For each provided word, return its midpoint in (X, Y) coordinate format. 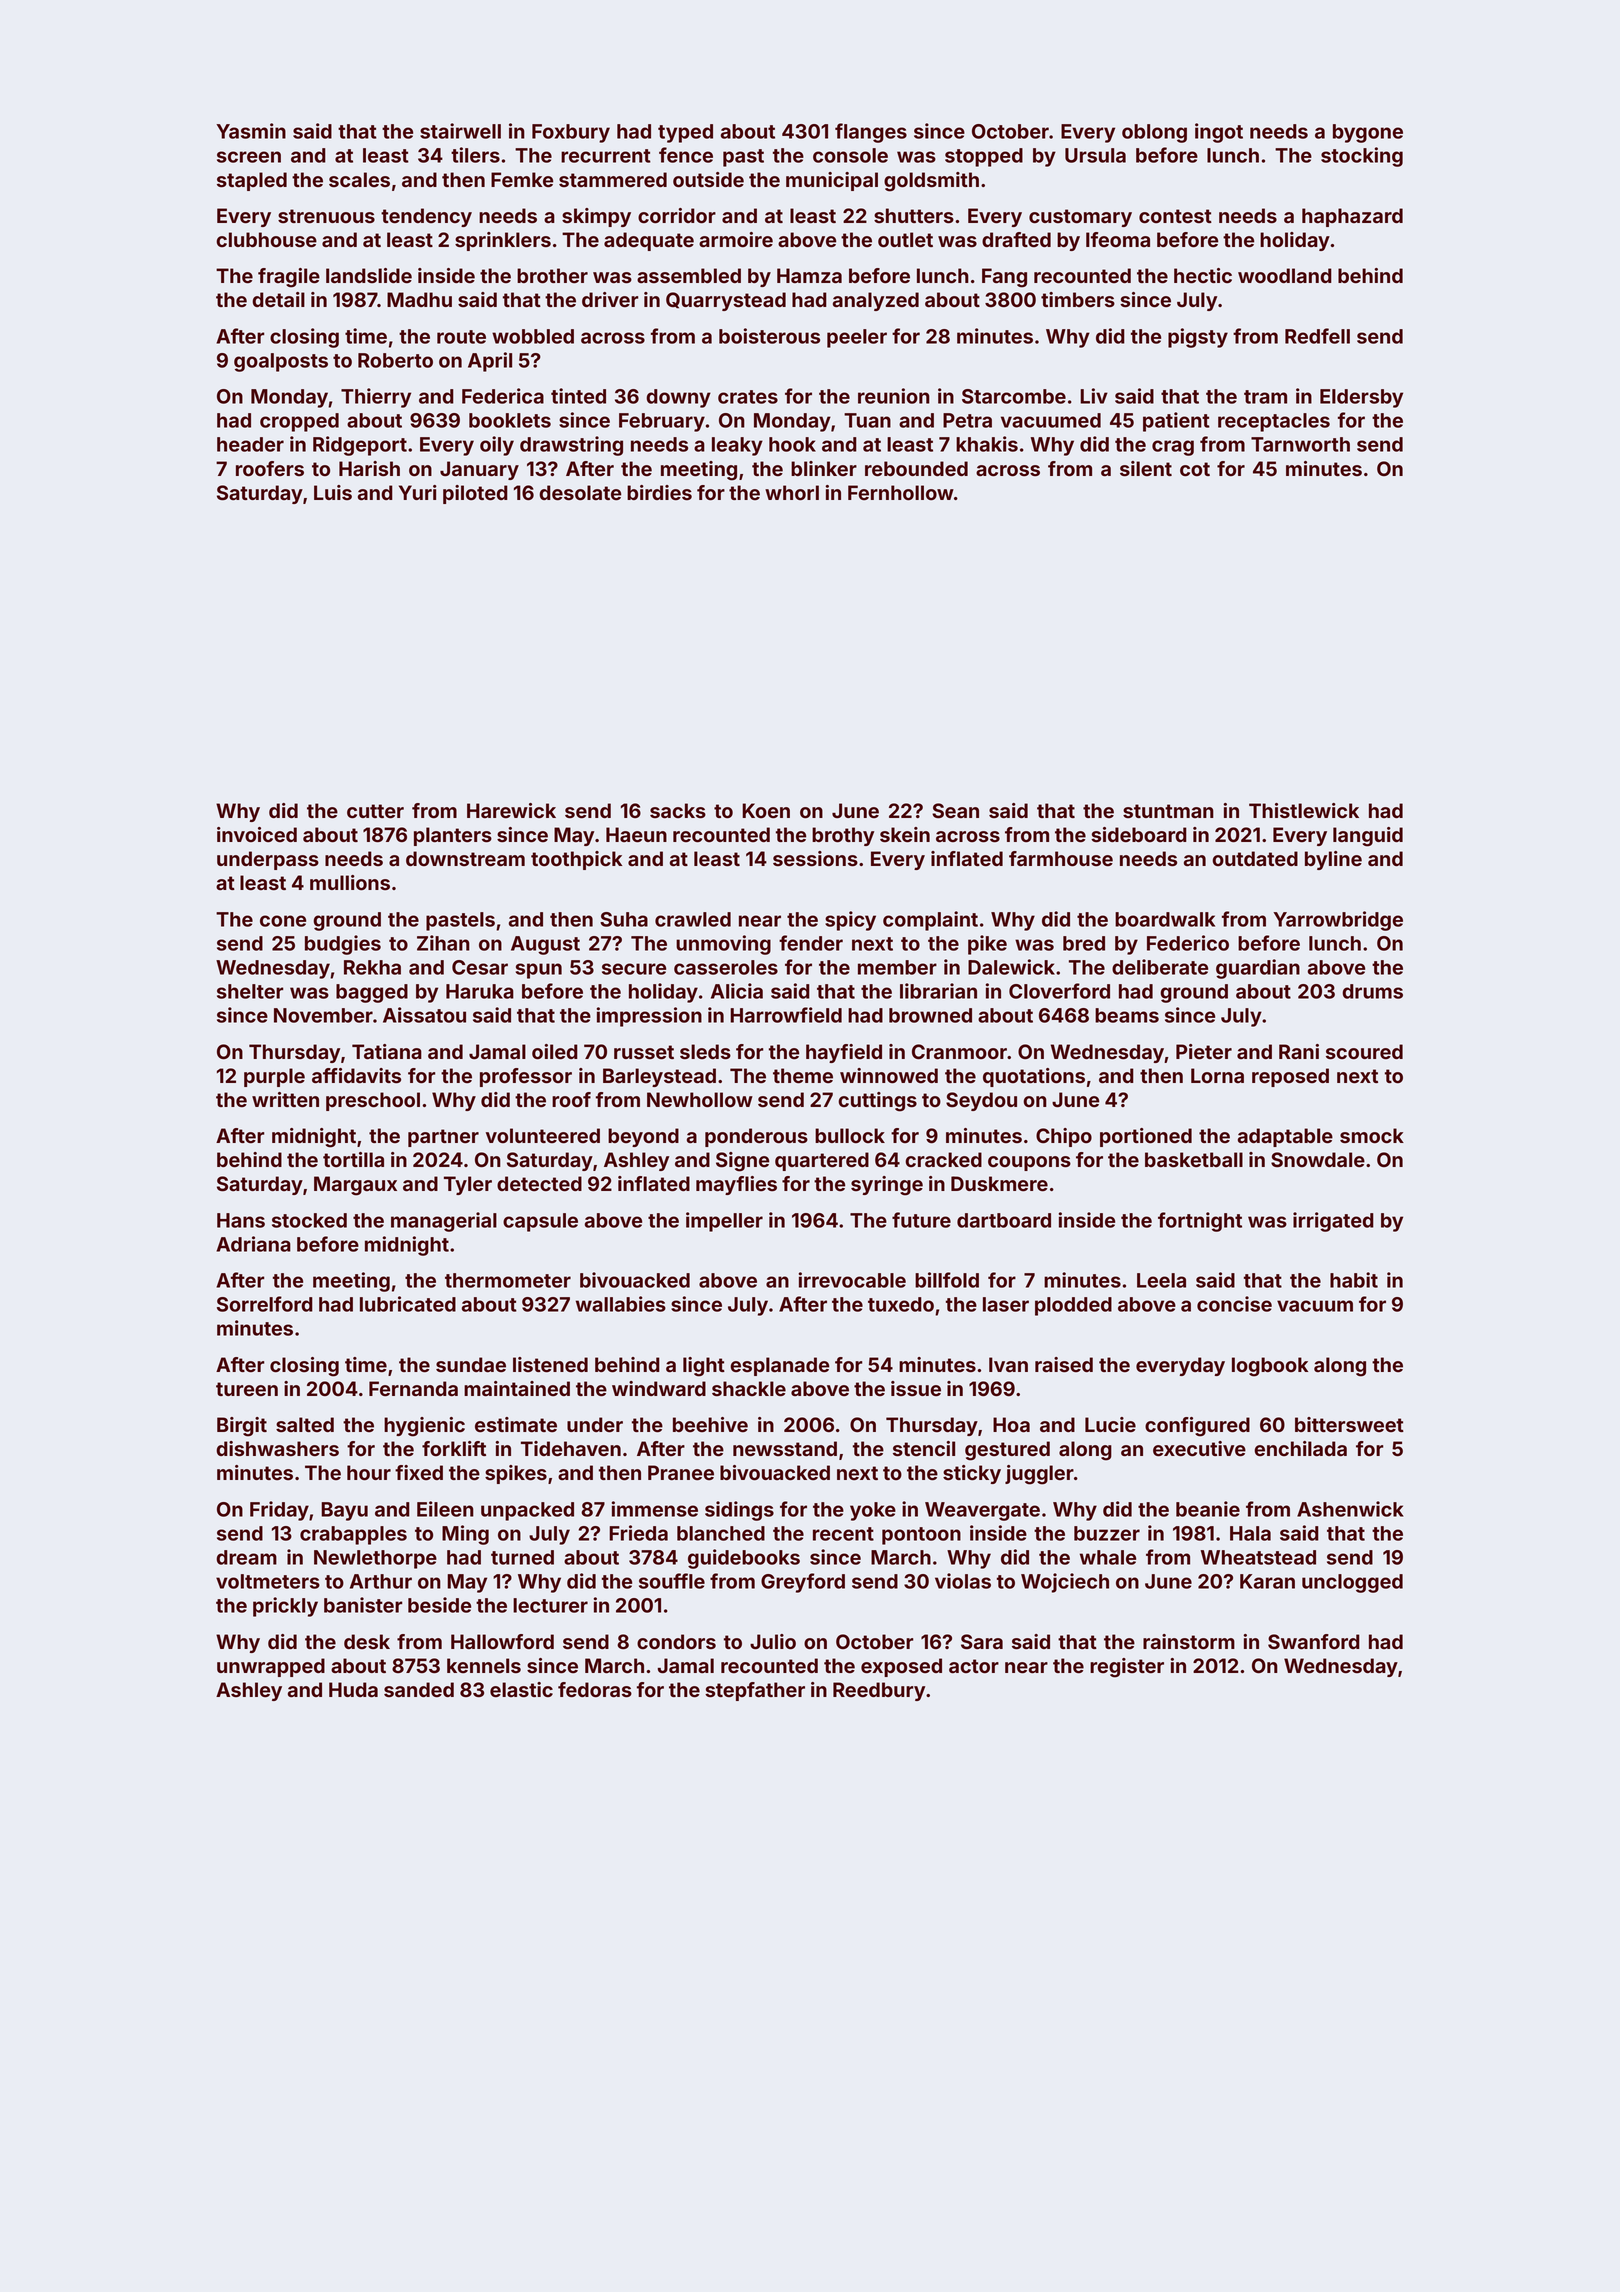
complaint (930, 921)
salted (305, 1424)
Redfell (1317, 336)
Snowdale (1318, 1160)
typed (685, 133)
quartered (822, 1161)
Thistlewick (1304, 810)
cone (283, 921)
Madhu (419, 299)
